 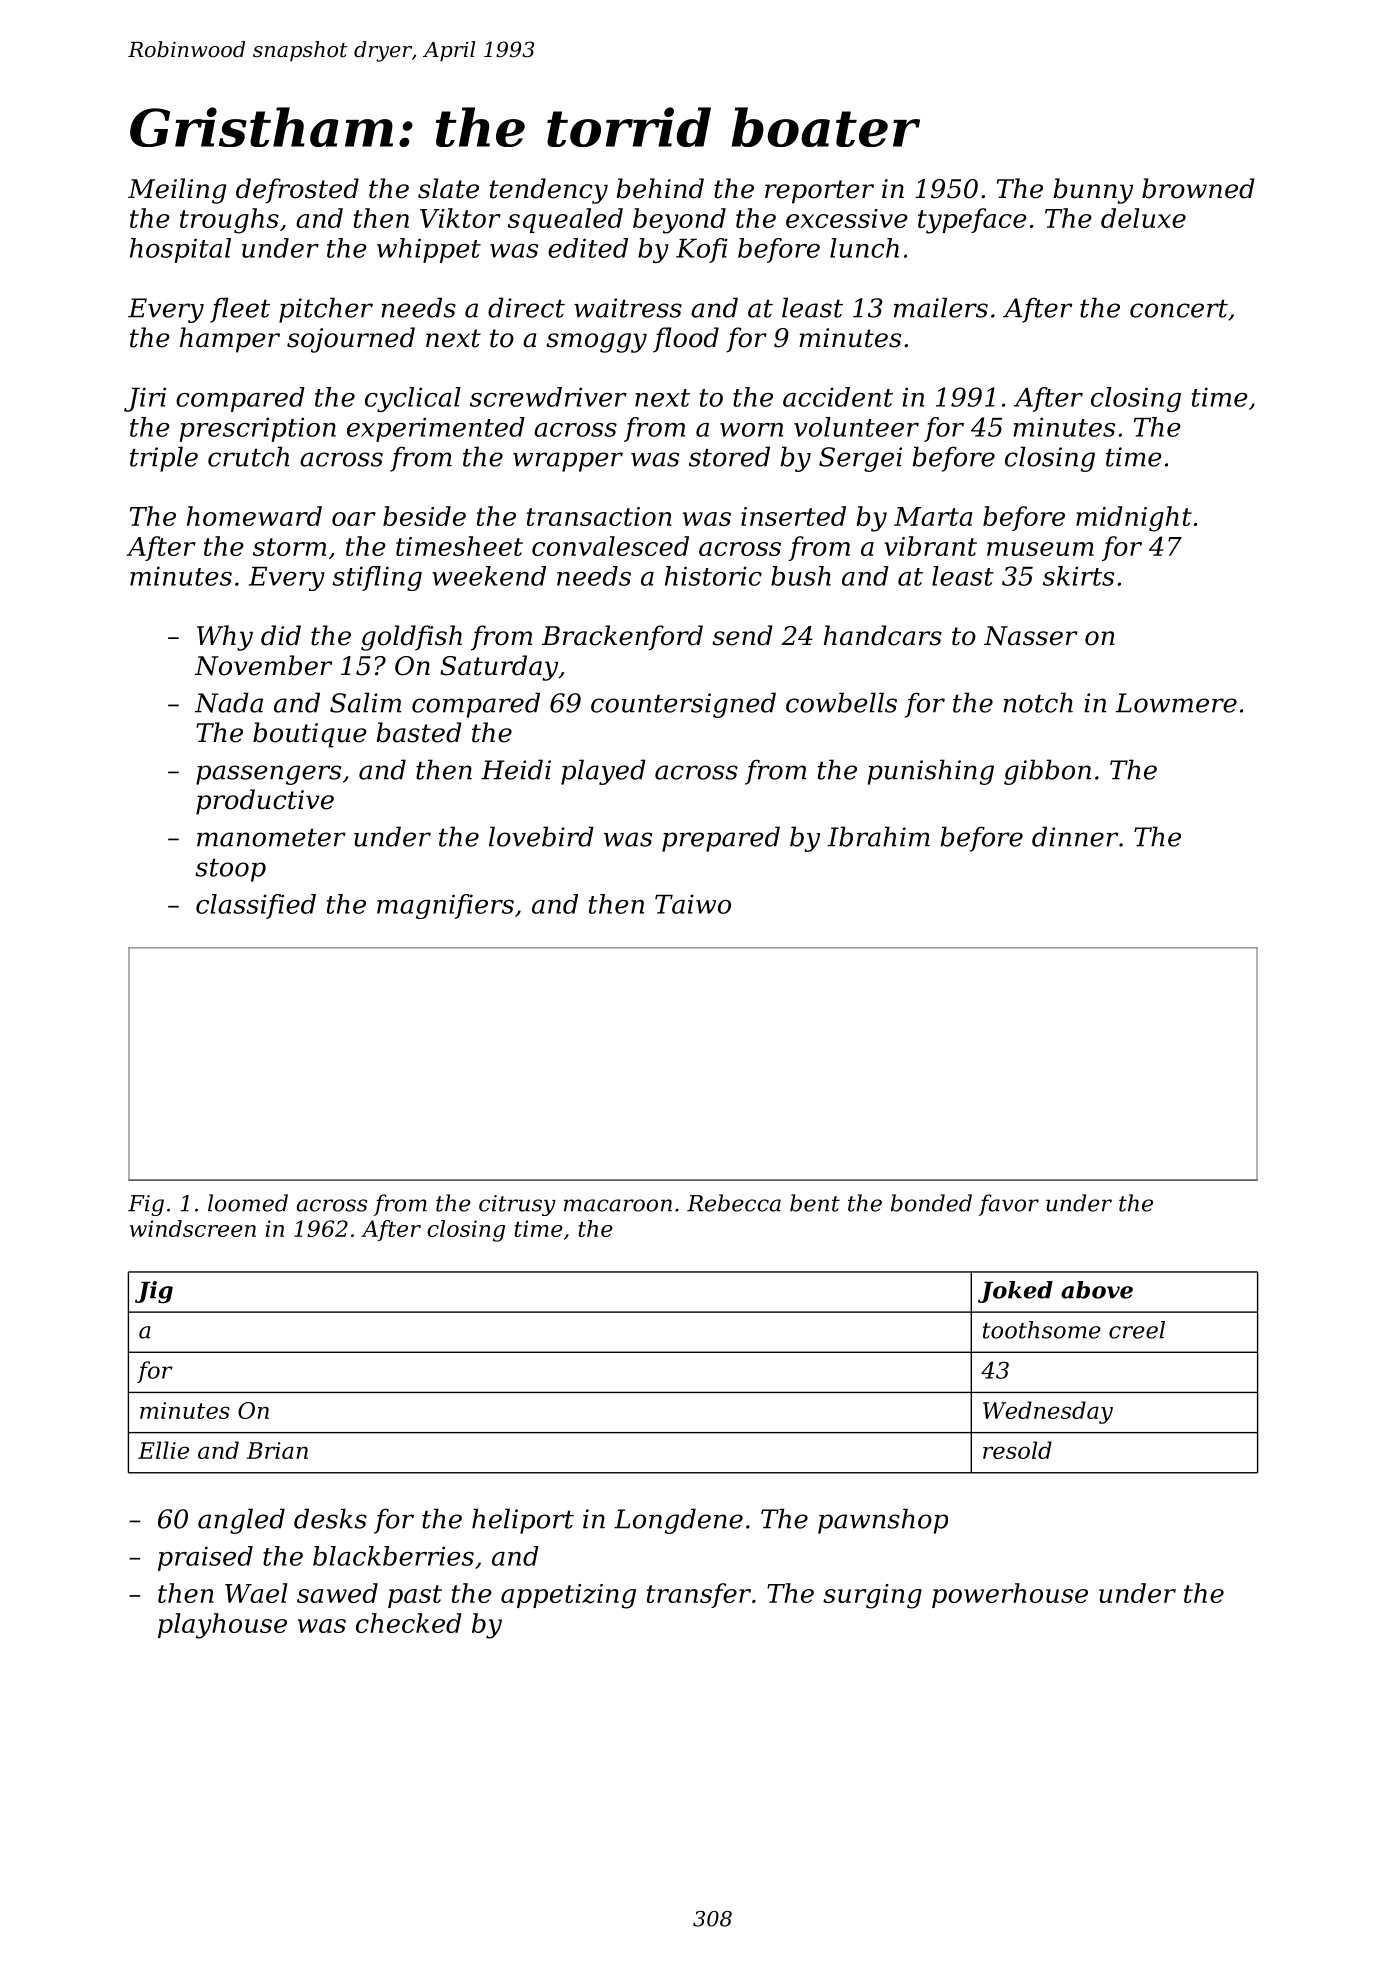 I want to click on midnight, so click(x=1134, y=519).
